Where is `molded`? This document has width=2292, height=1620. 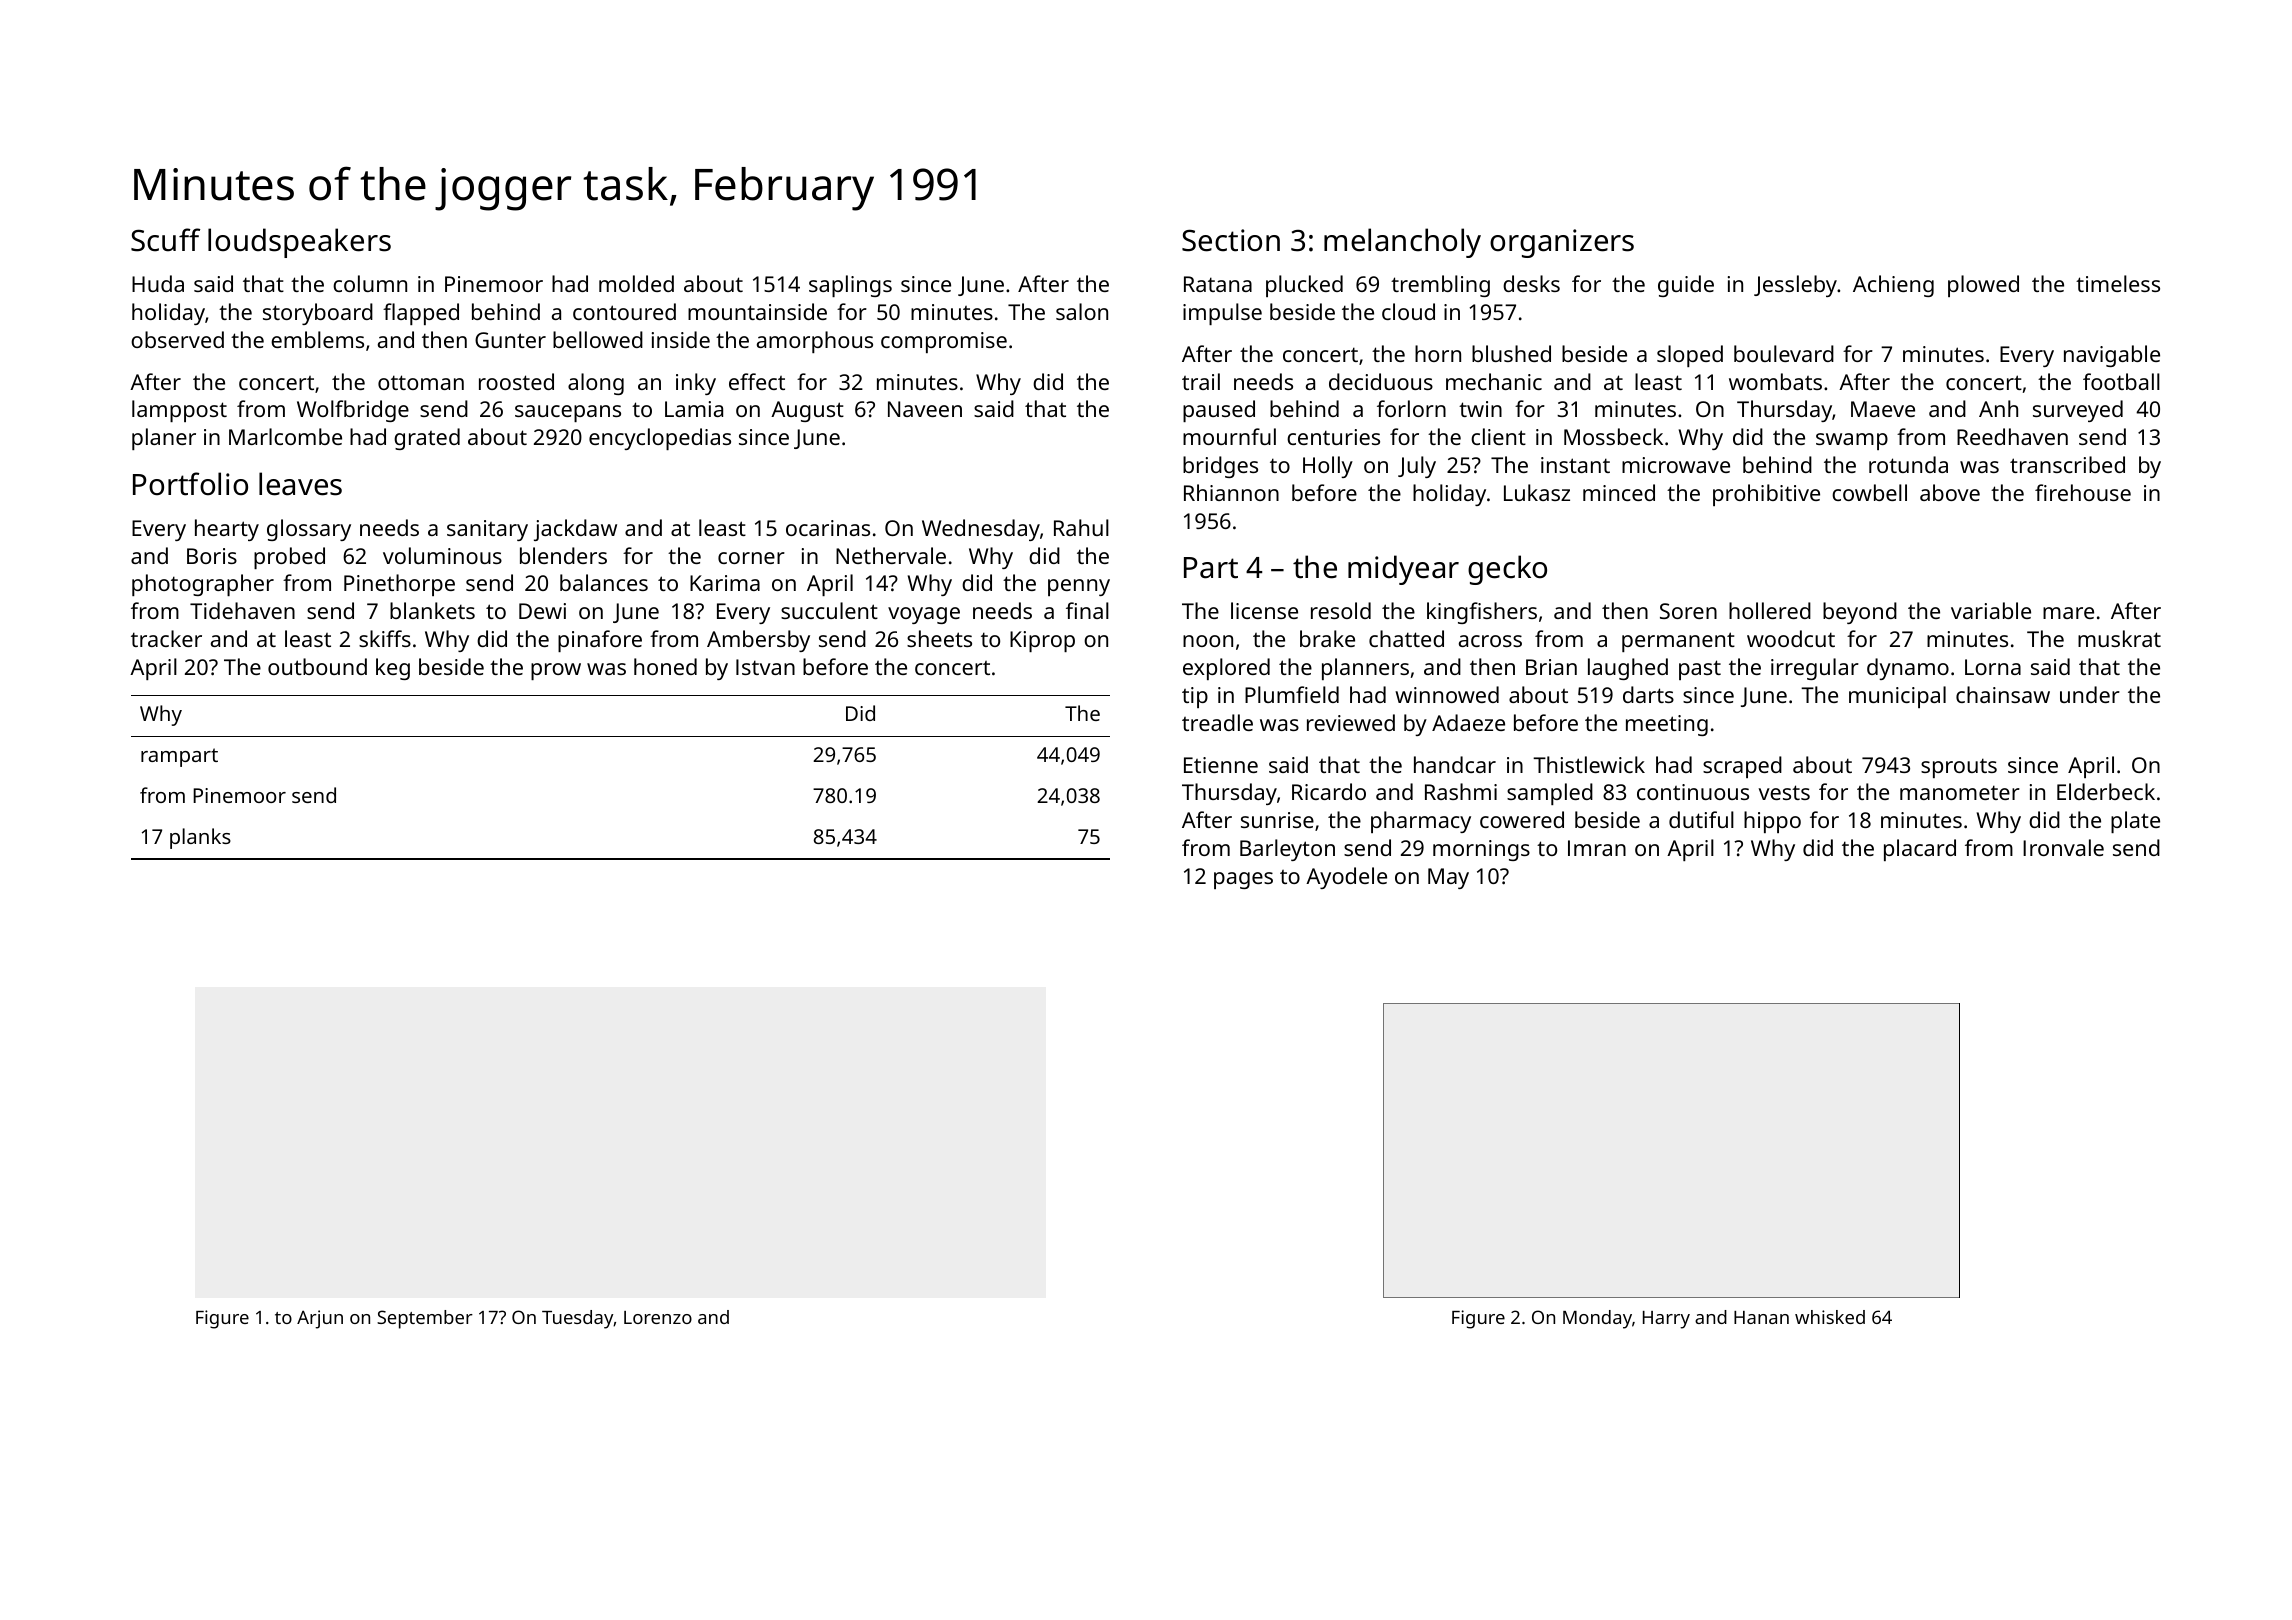
molded is located at coordinates (636, 283).
